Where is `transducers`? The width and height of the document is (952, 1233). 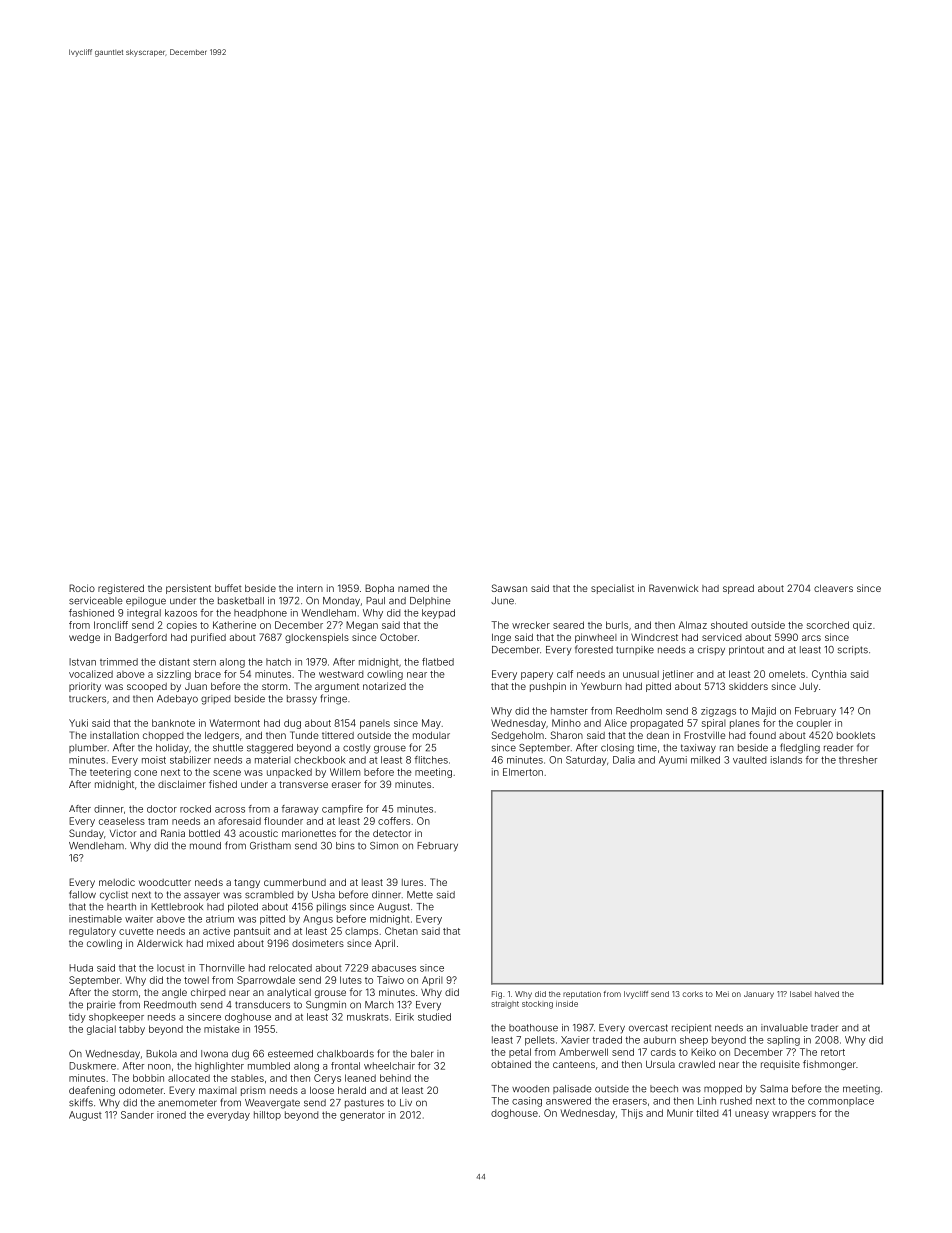
transducers is located at coordinates (262, 1005).
